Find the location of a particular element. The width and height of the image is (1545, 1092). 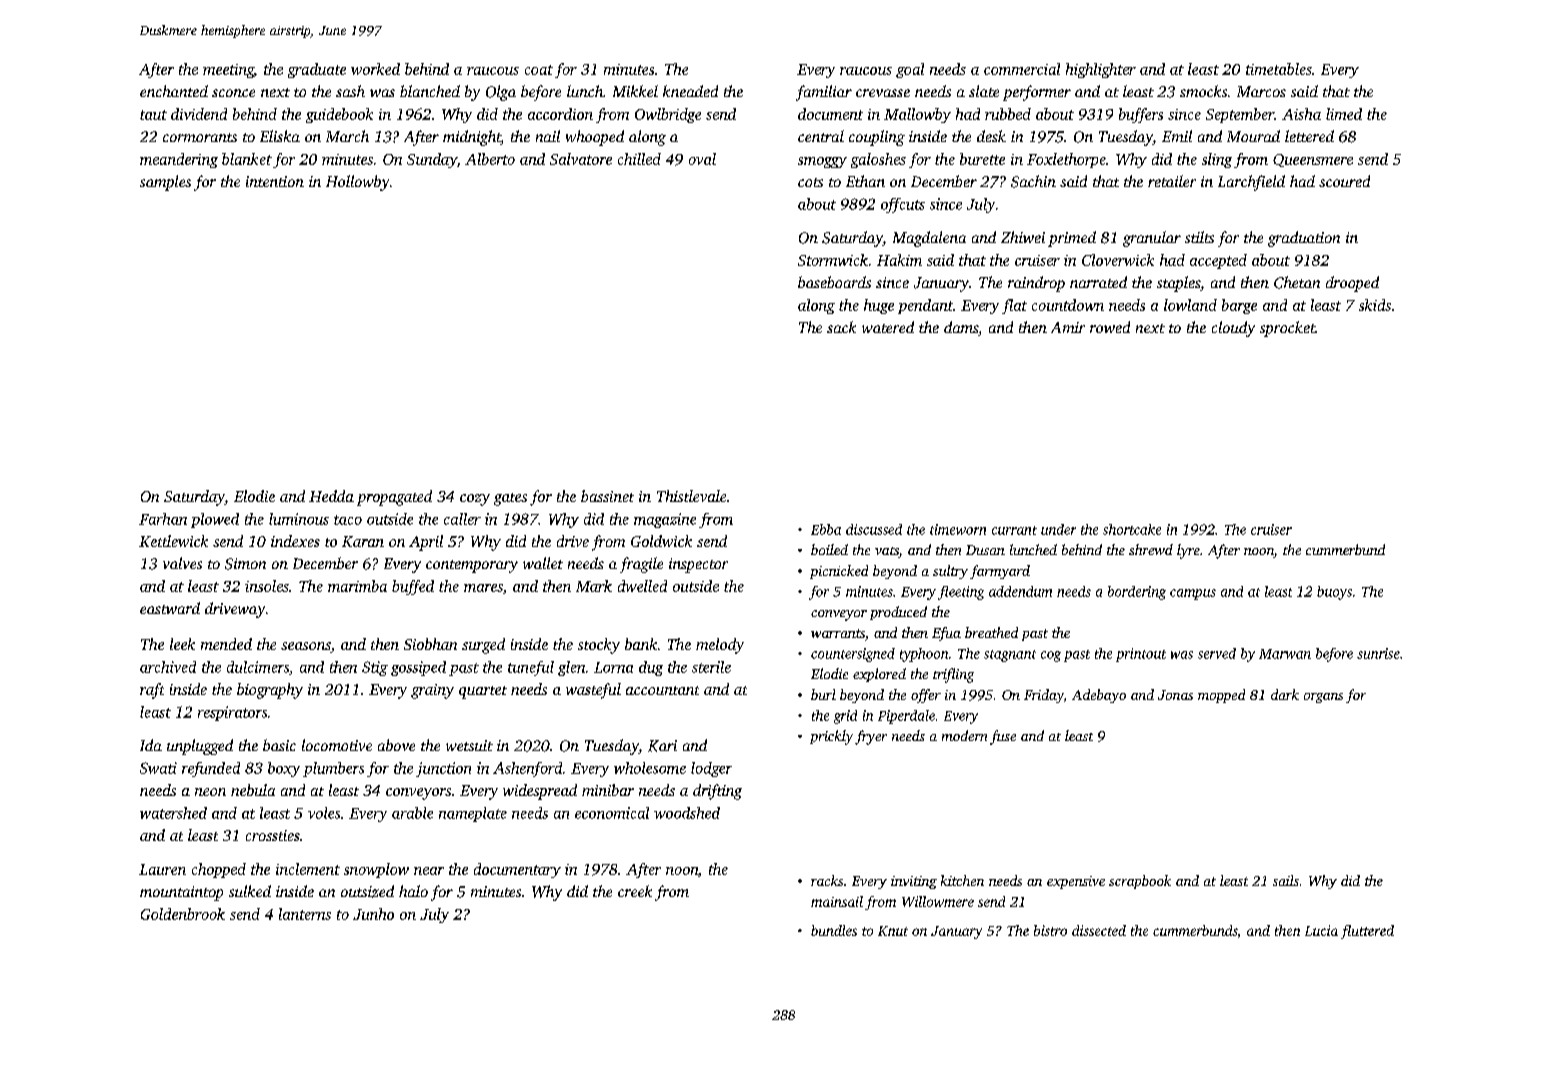

buoys is located at coordinates (1334, 593).
